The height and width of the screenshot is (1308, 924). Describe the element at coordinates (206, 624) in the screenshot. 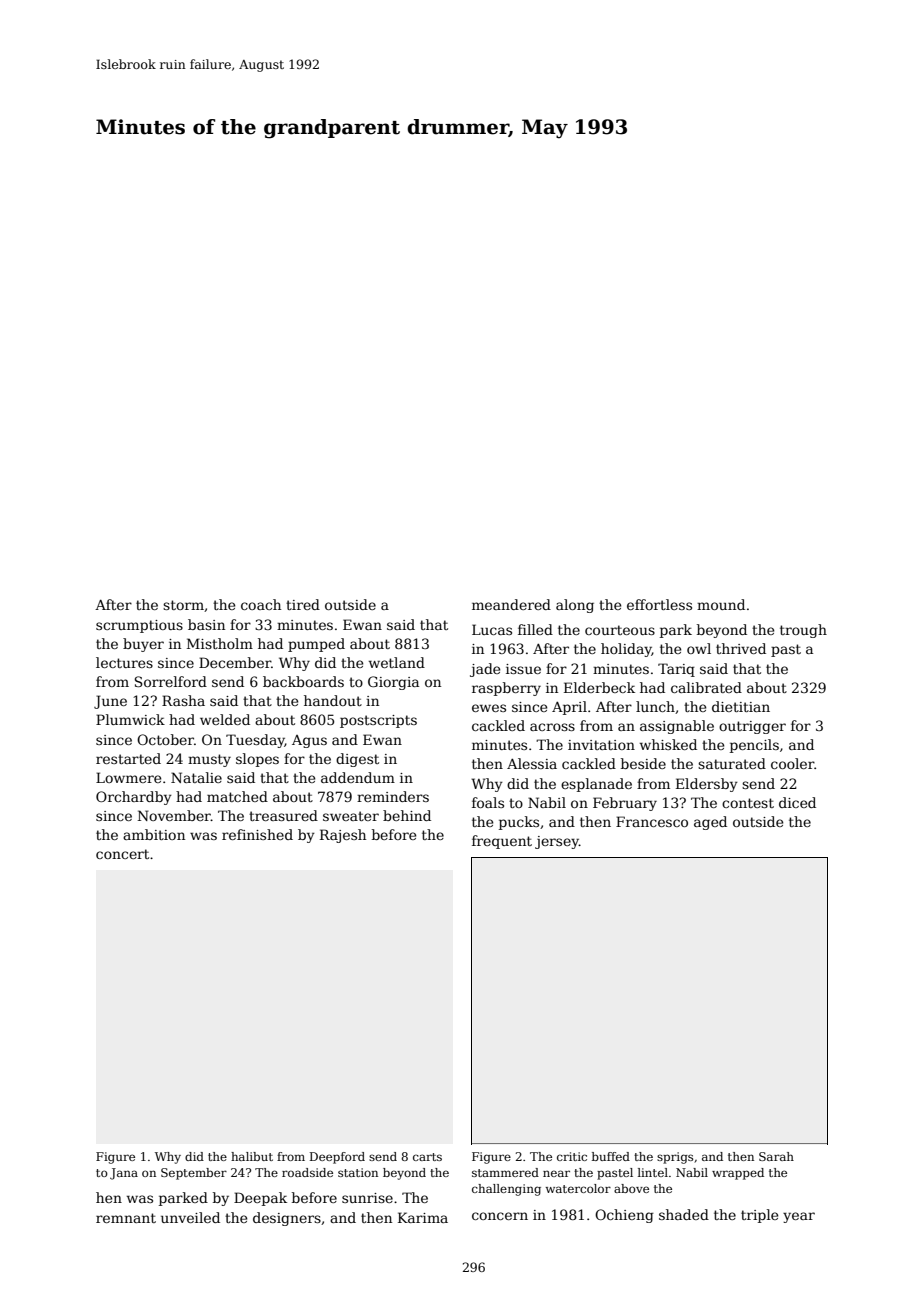

I see `basin` at that location.
